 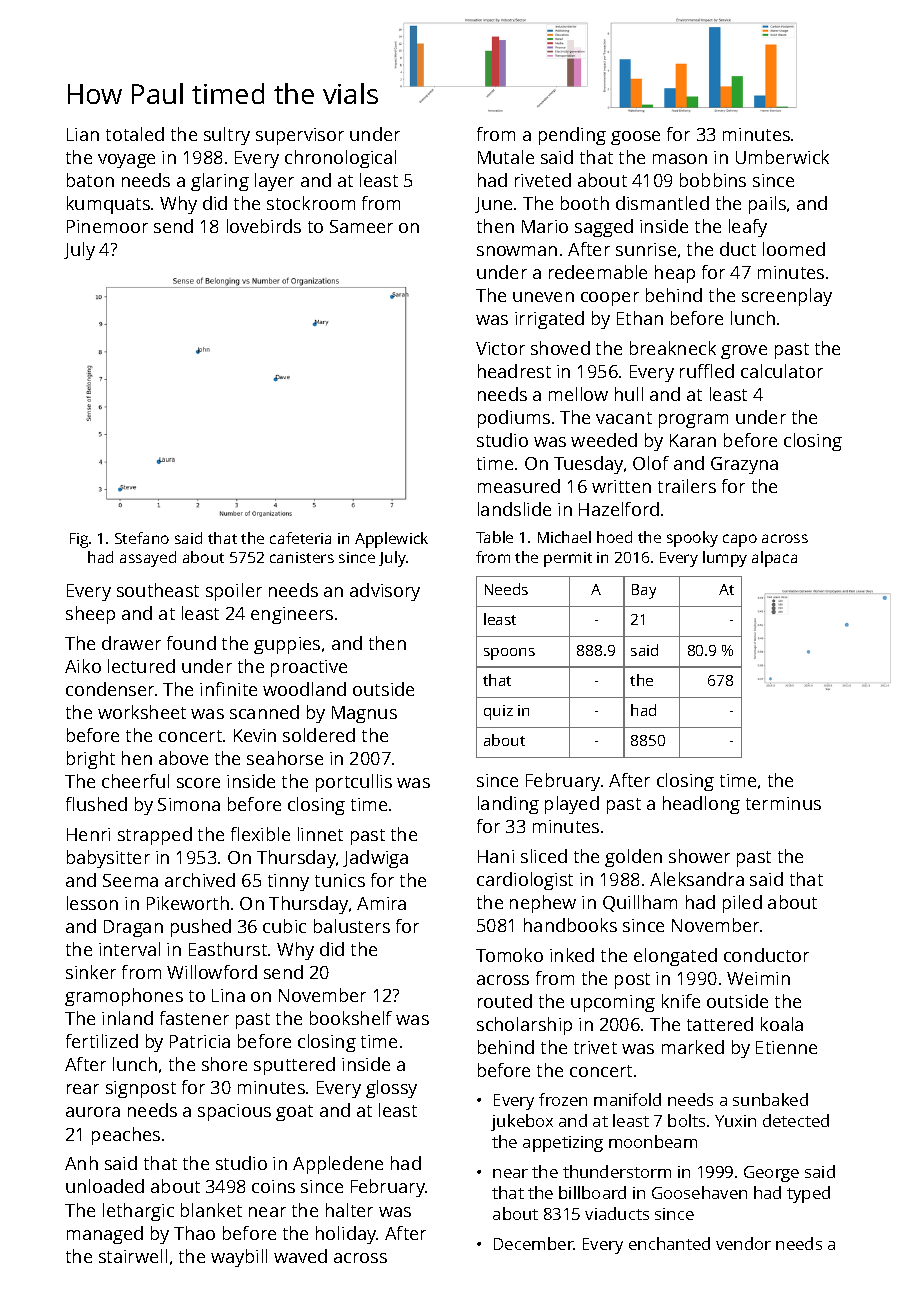 I want to click on lumpy, so click(x=725, y=559).
